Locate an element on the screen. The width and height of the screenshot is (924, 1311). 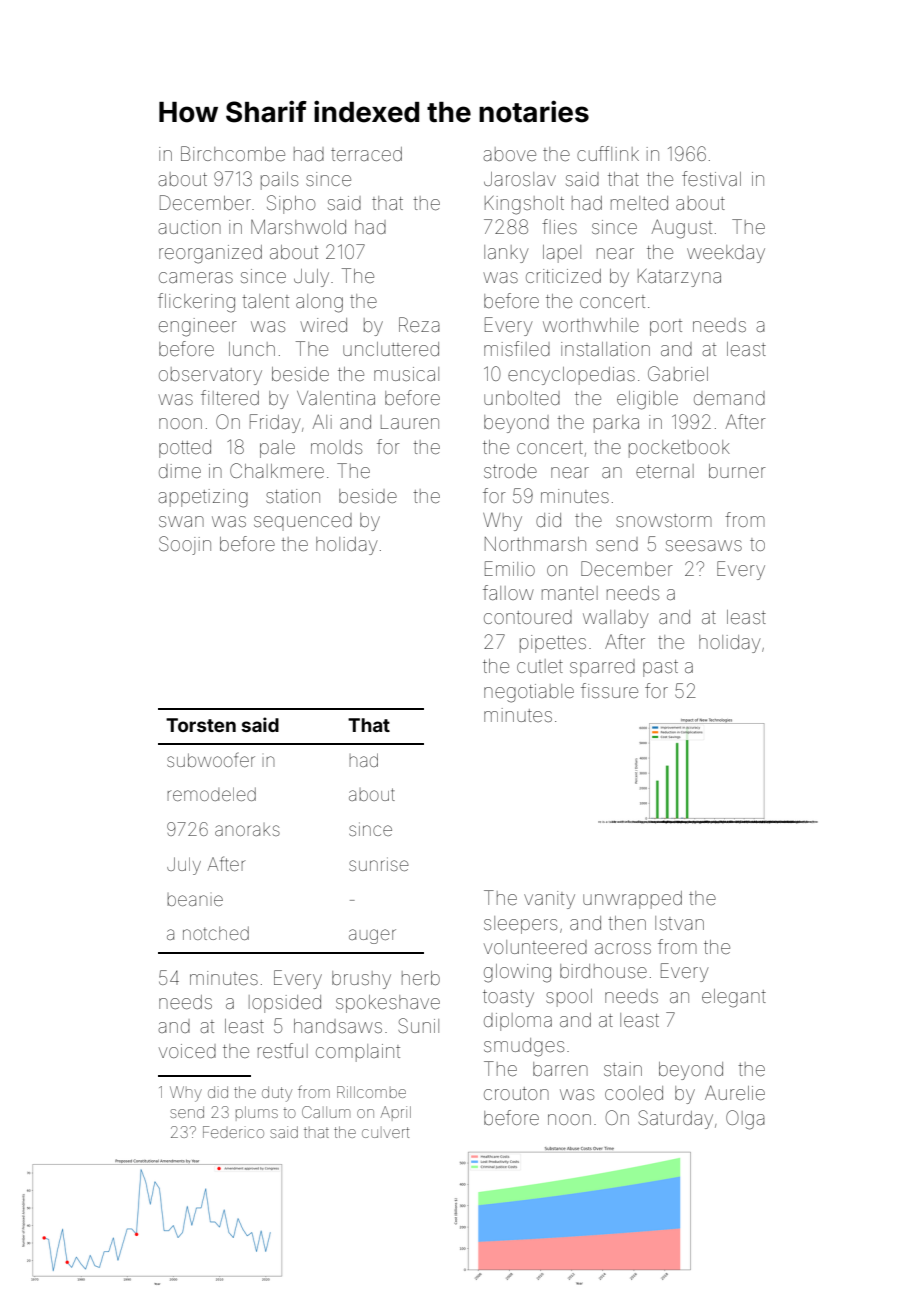
Emilio is located at coordinates (510, 568).
